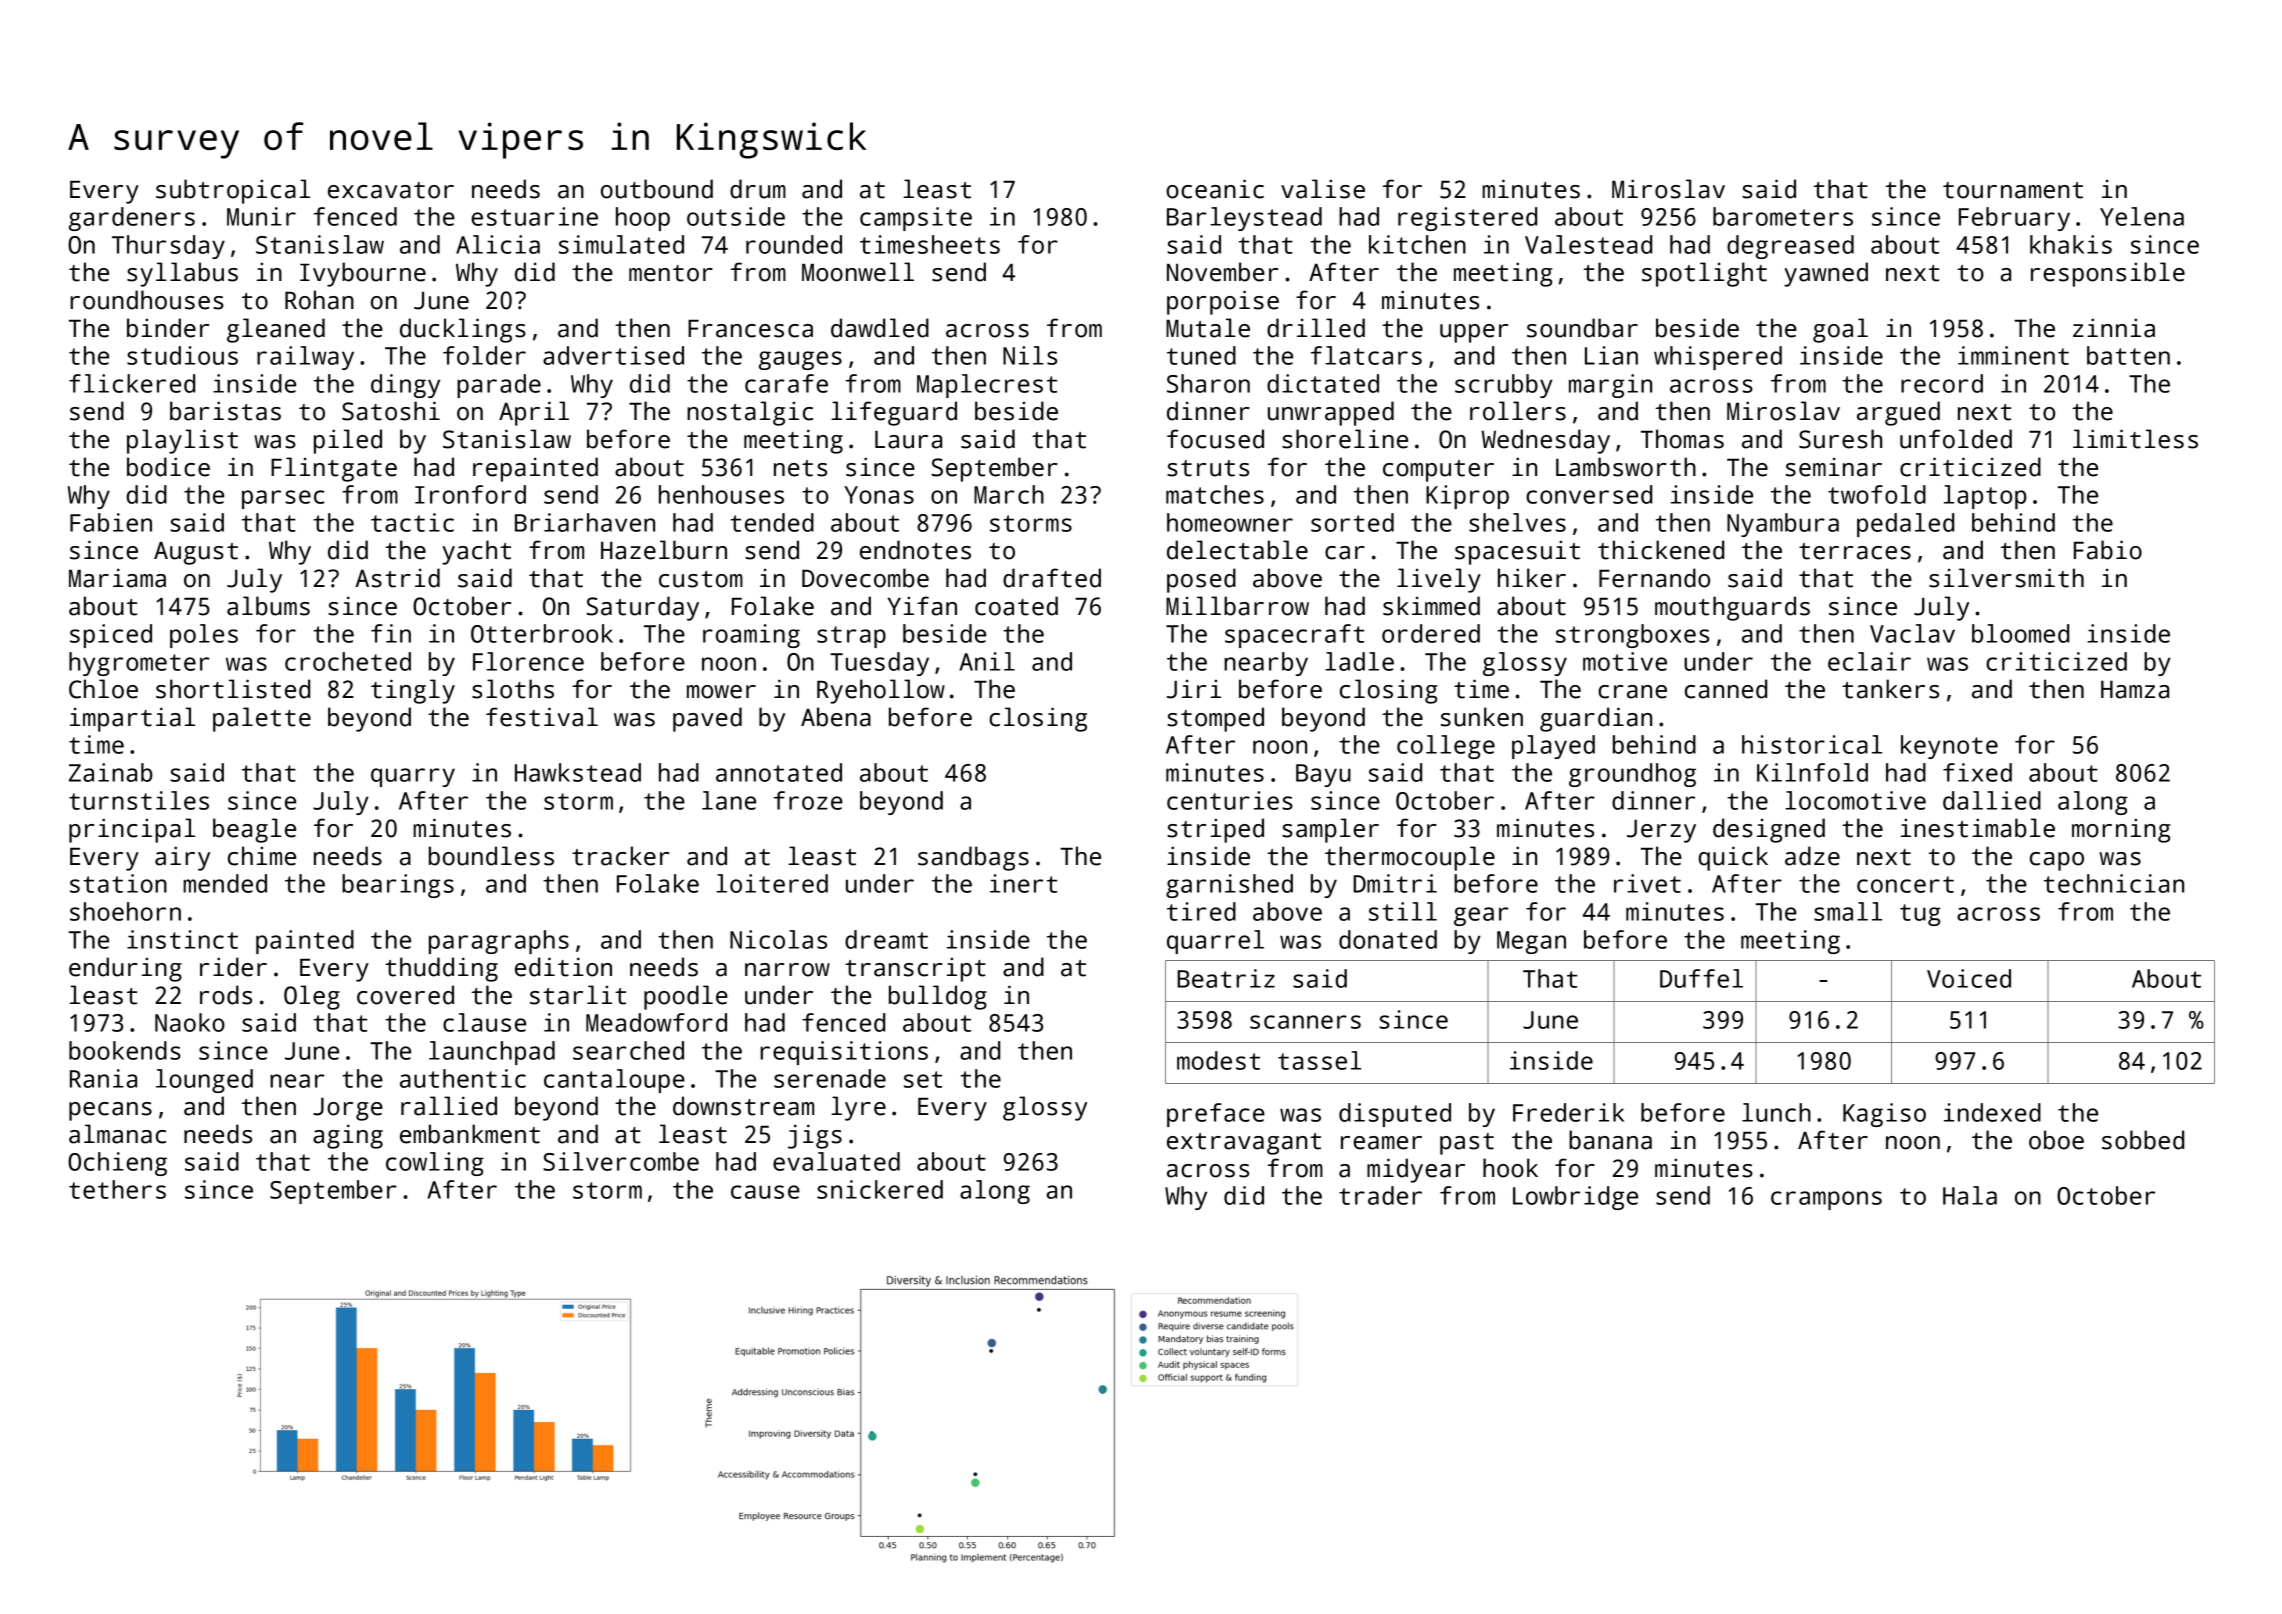 The image size is (2282, 1614). What do you see at coordinates (1812, 744) in the page?
I see `historical` at bounding box center [1812, 744].
